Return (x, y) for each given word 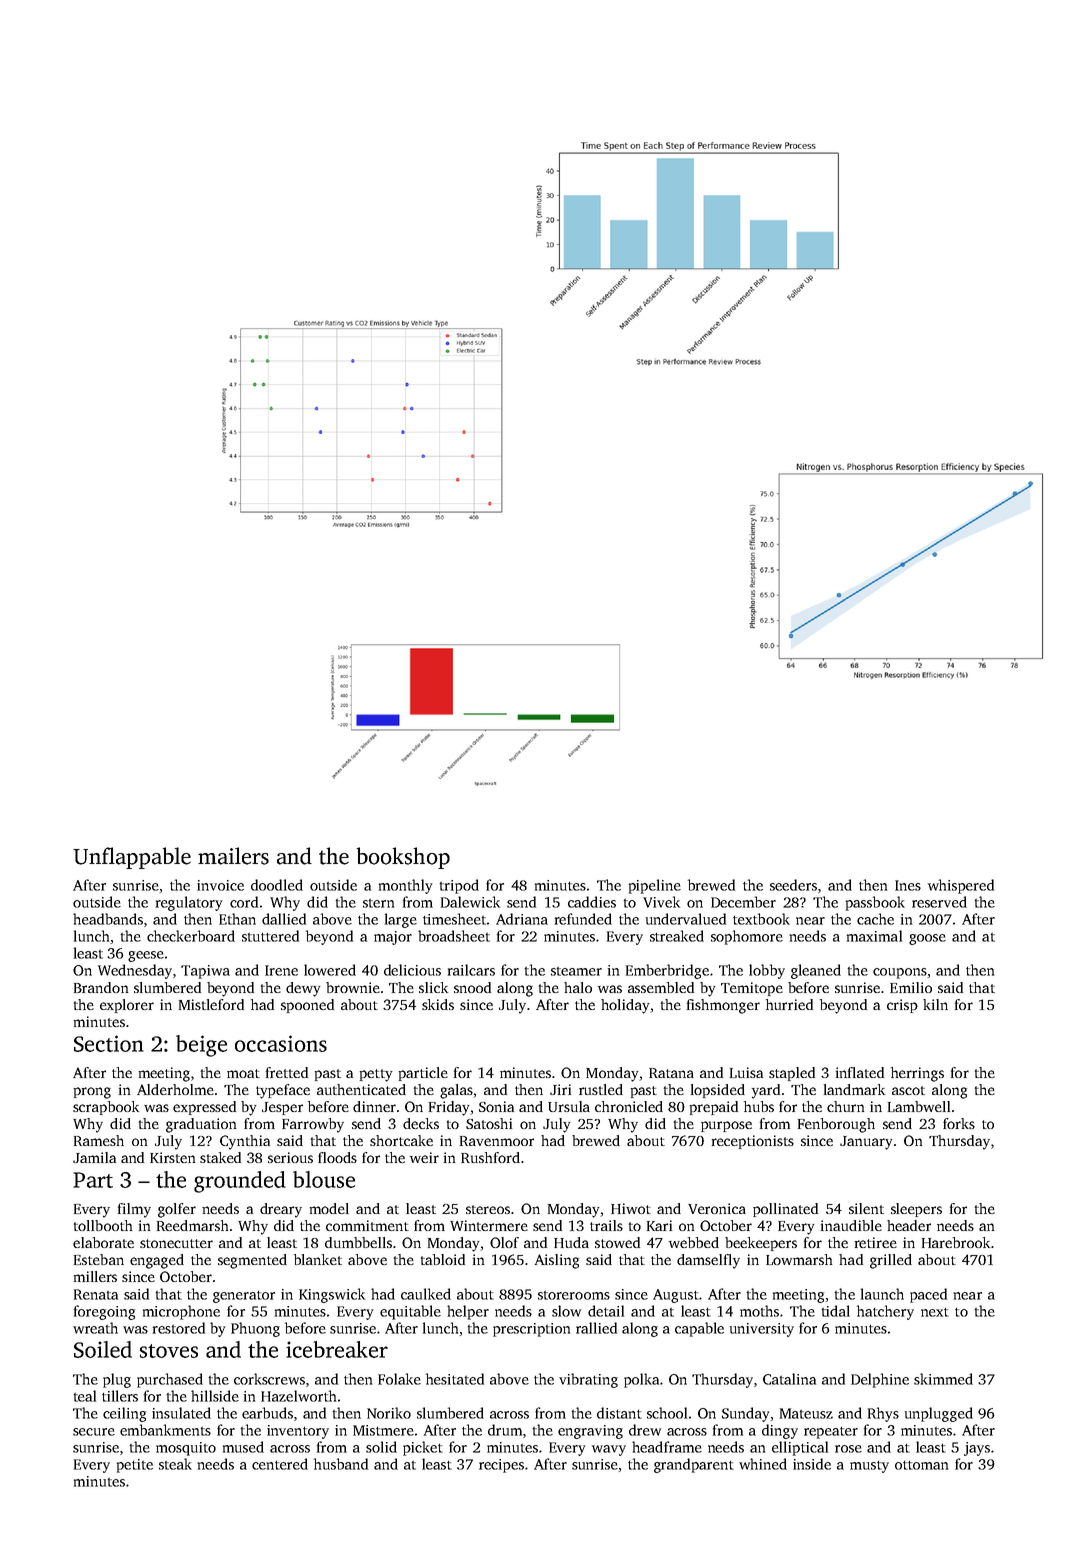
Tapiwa (205, 972)
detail (606, 1311)
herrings (917, 1074)
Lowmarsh (799, 1259)
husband (341, 1464)
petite (135, 1466)
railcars (471, 970)
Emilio (911, 987)
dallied (284, 919)
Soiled (103, 1349)
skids (438, 1004)
